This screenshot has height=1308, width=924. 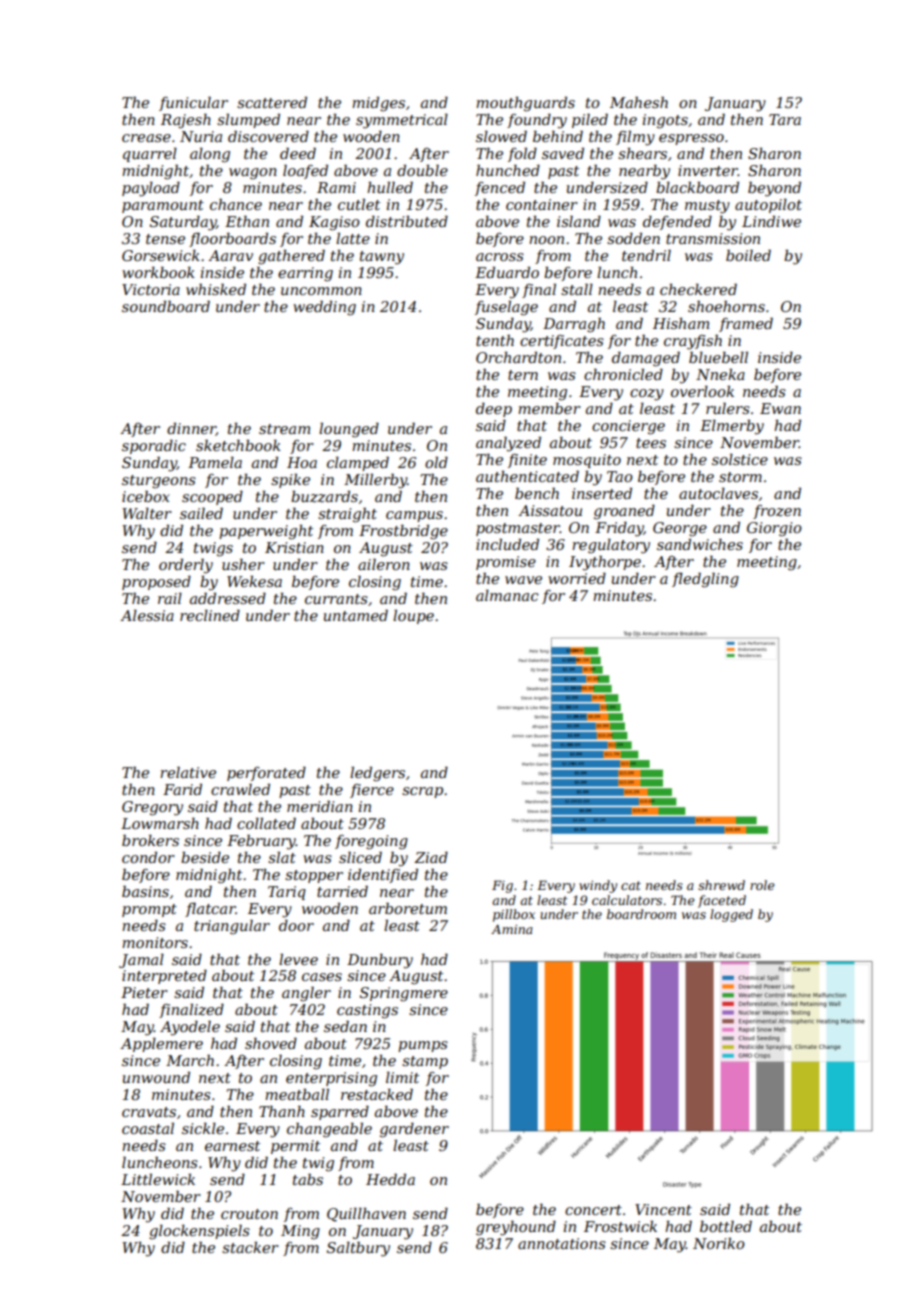 What do you see at coordinates (384, 564) in the screenshot?
I see `aileron` at bounding box center [384, 564].
